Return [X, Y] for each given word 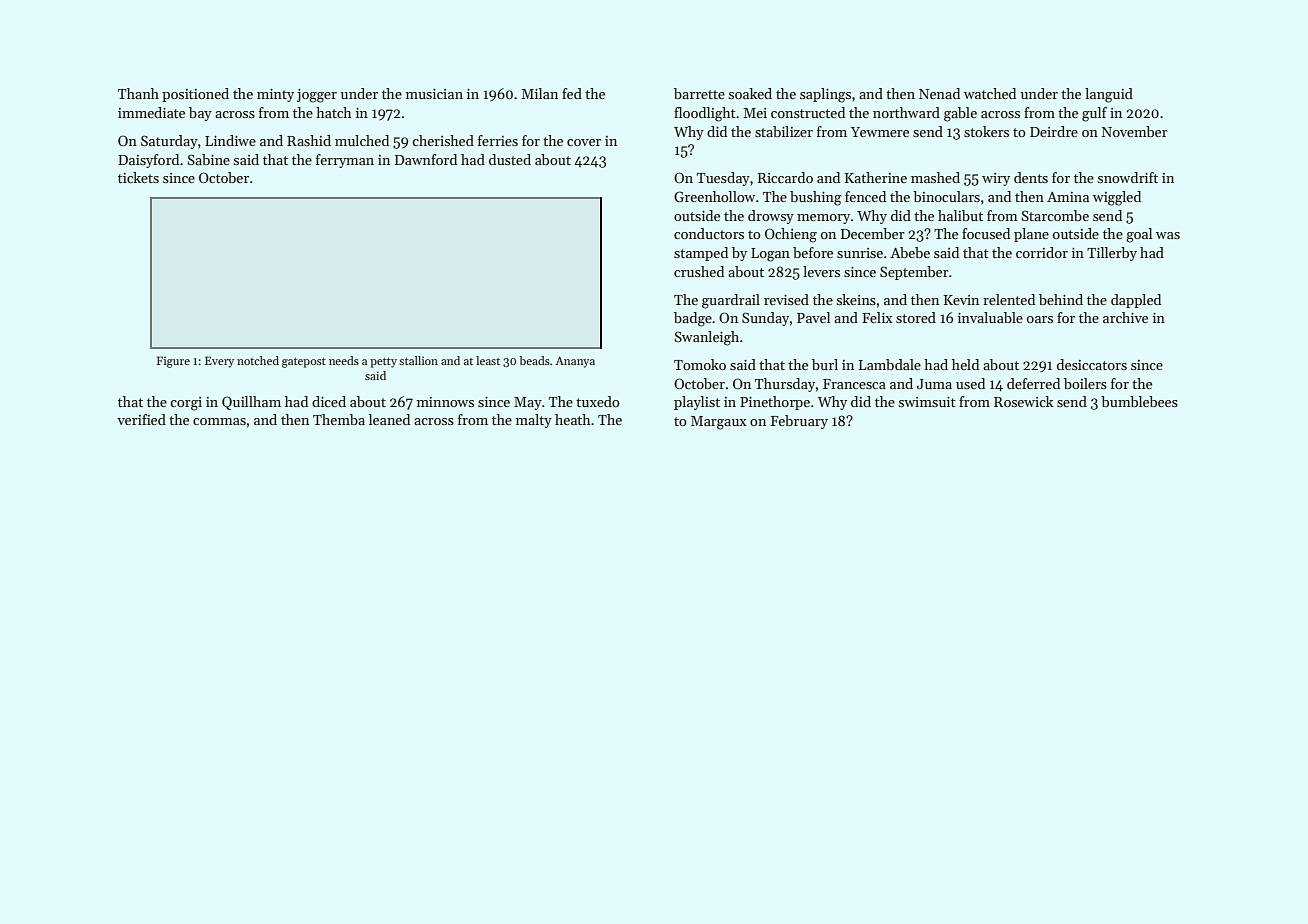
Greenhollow [714, 196]
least [488, 360]
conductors [709, 233]
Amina [1068, 197]
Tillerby [1112, 254]
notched [258, 360]
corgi [186, 404]
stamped [701, 254]
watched [990, 93]
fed [572, 93]
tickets [138, 177]
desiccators [1092, 364]
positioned [195, 95]
